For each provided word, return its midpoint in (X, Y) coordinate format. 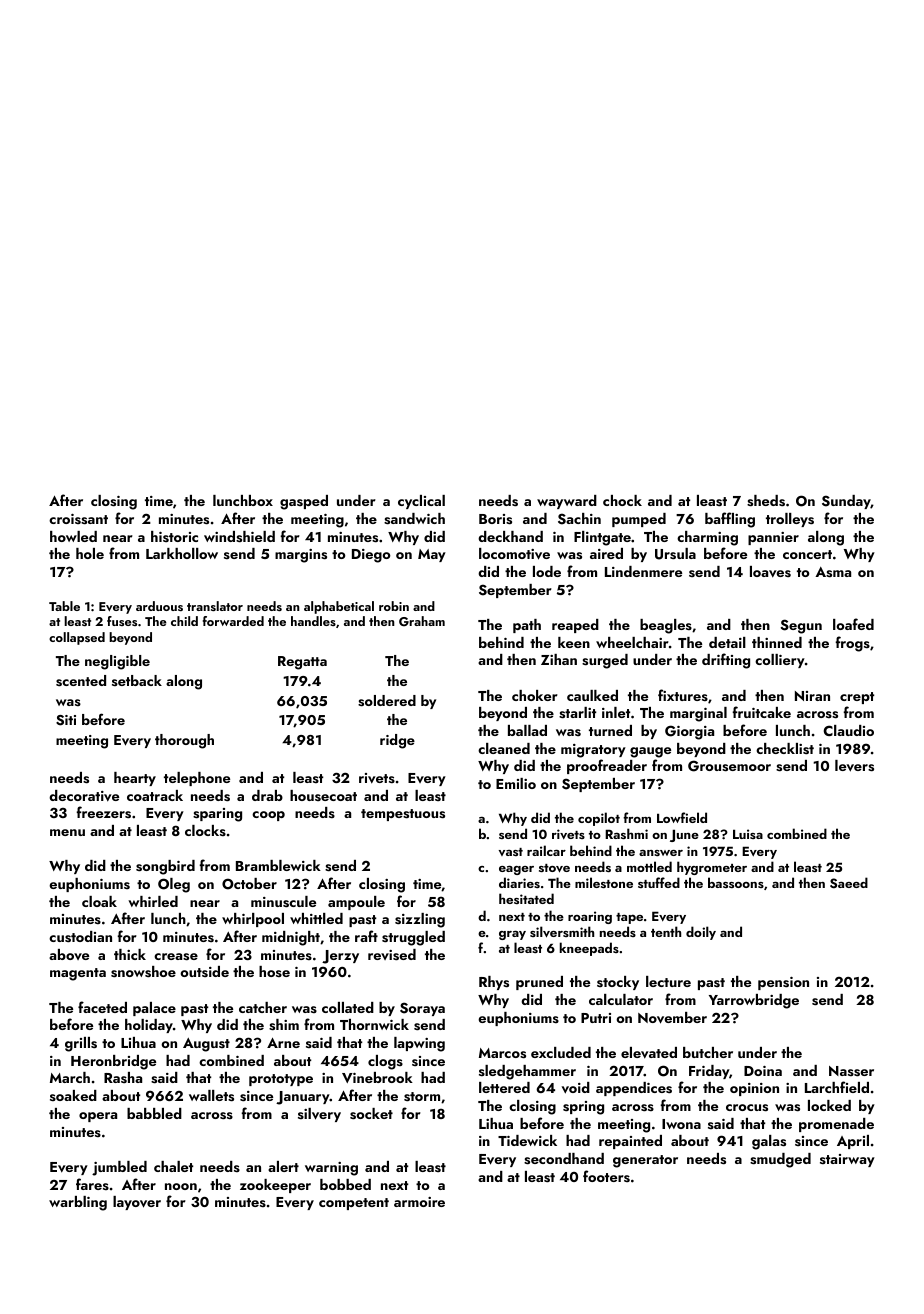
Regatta (302, 663)
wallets (211, 1096)
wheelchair (632, 642)
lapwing (419, 1044)
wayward (567, 502)
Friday (709, 1072)
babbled (154, 1113)
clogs (385, 1062)
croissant (78, 519)
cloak (99, 901)
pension (783, 983)
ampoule (356, 903)
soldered (387, 701)
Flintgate (602, 538)
